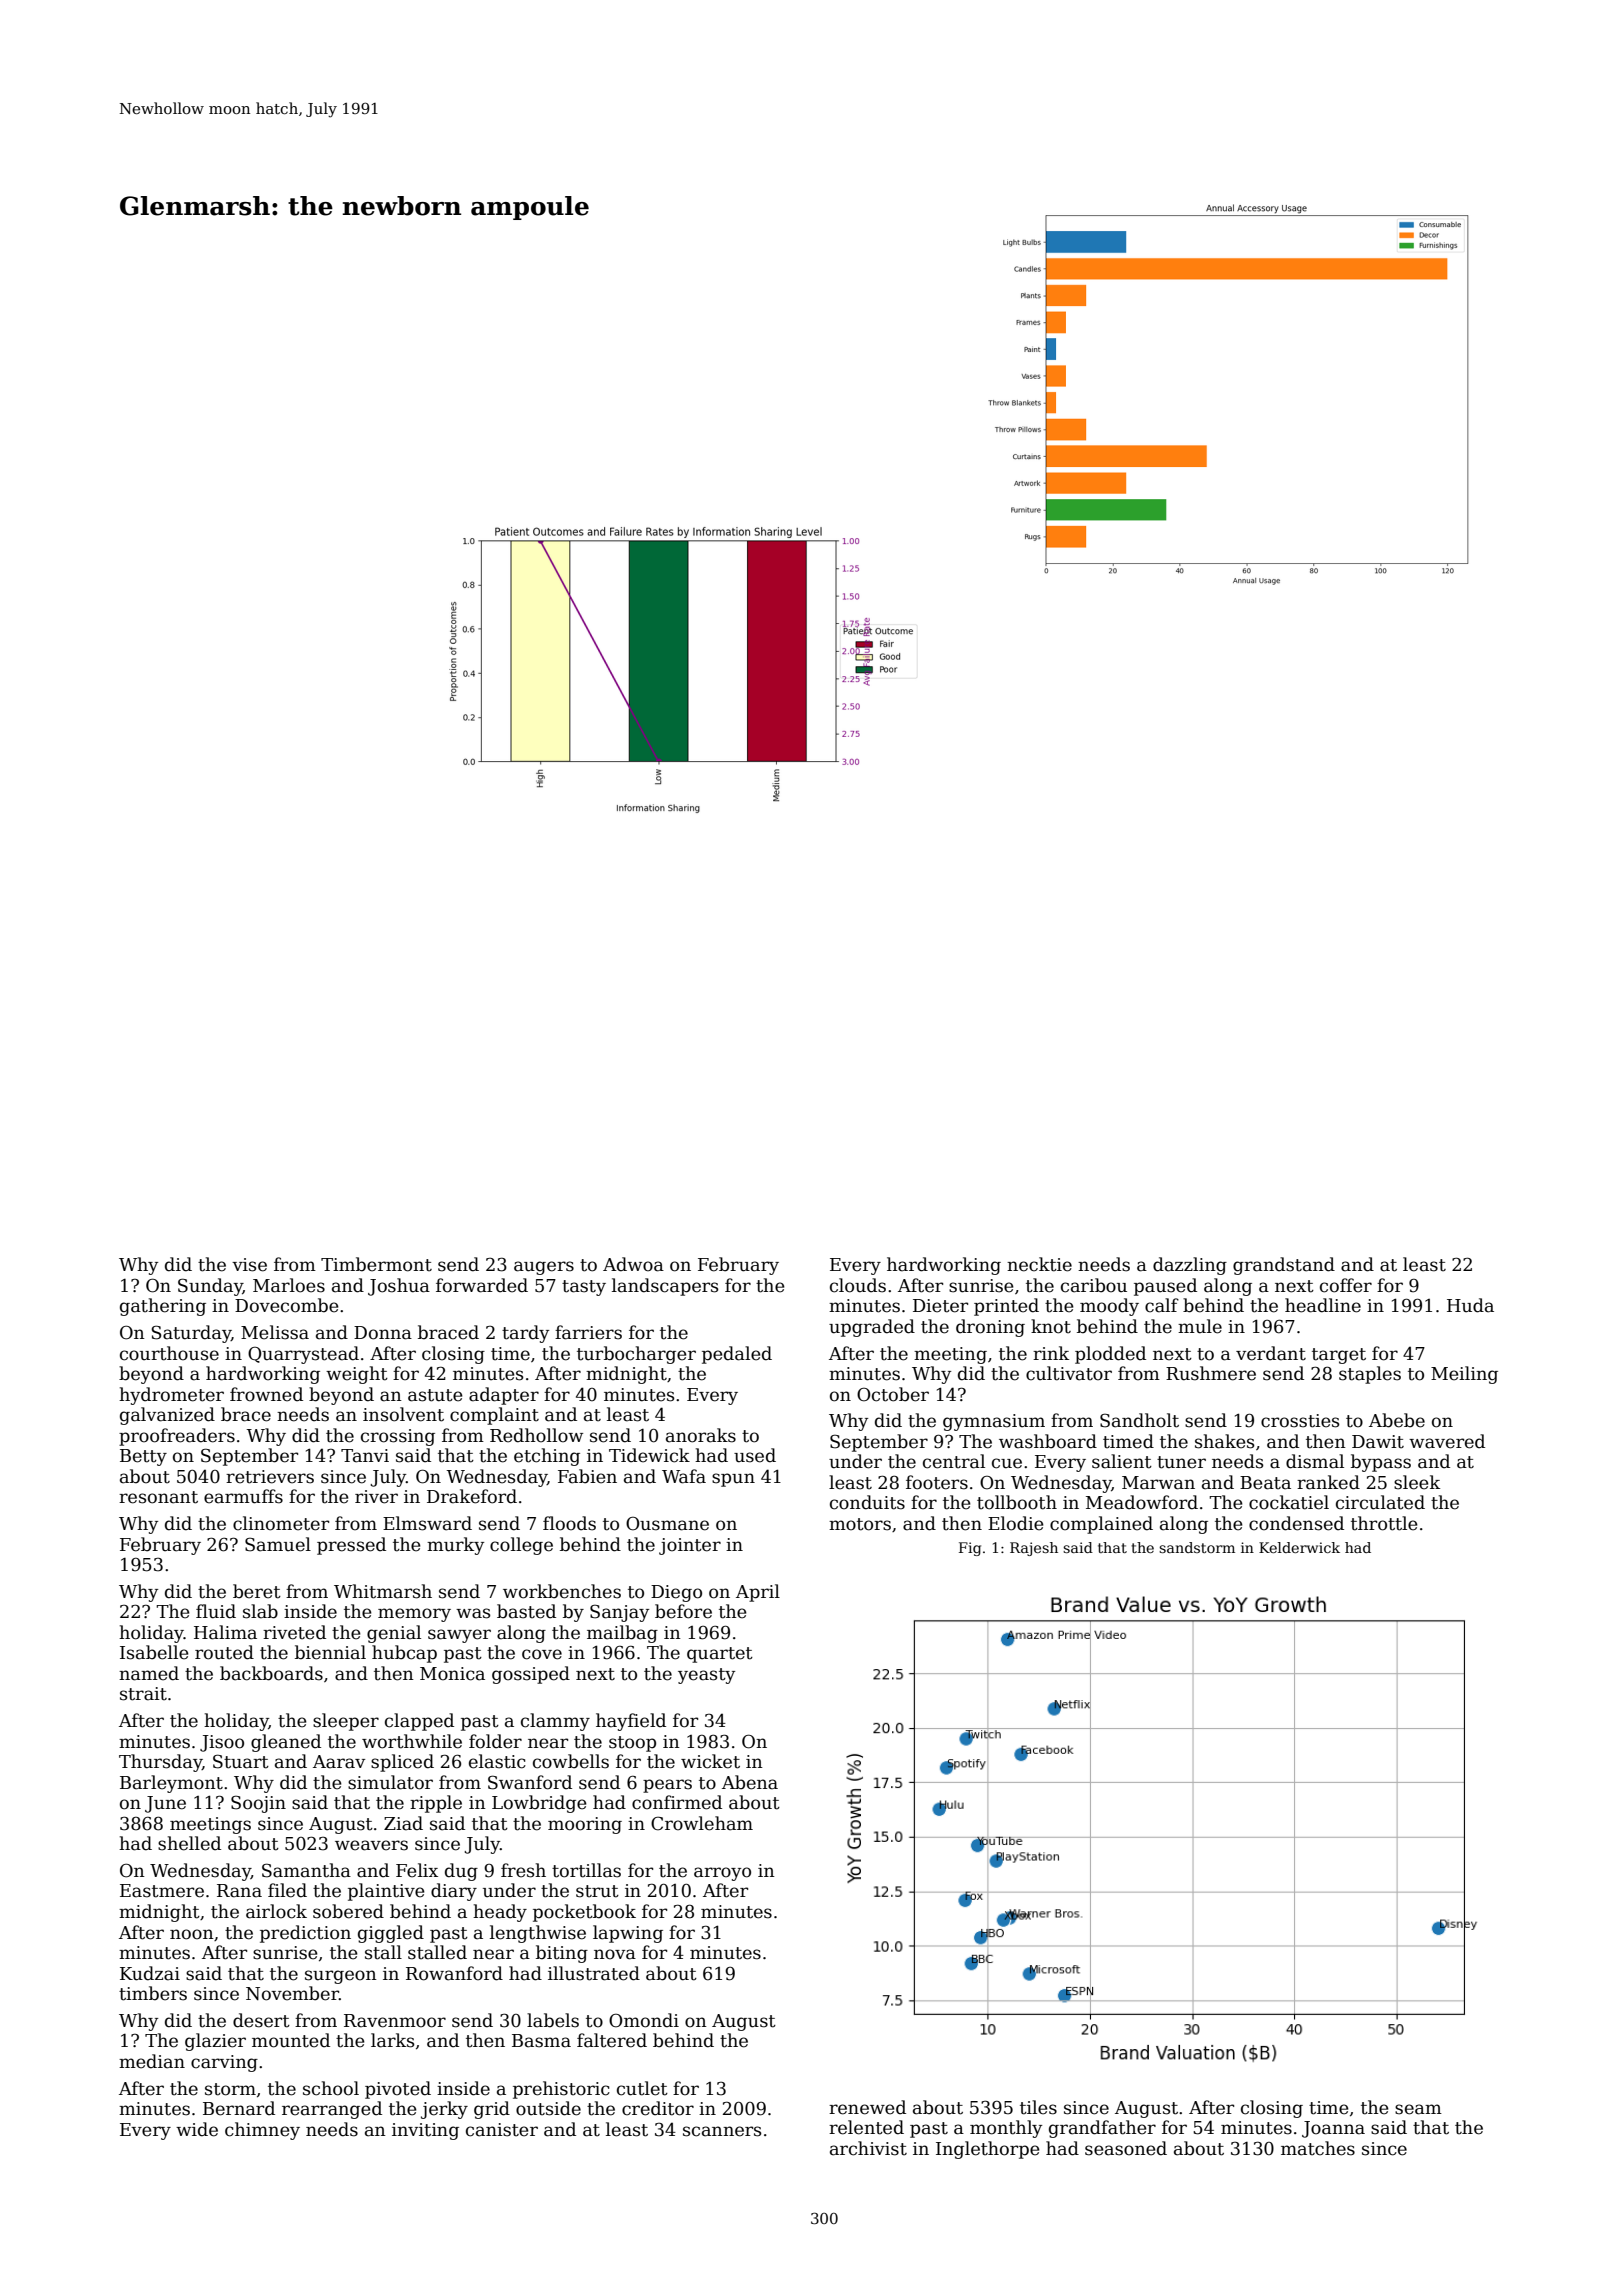 The width and height of the page is (1620, 2292). Describe the element at coordinates (750, 1782) in the page. I see `Abena` at that location.
